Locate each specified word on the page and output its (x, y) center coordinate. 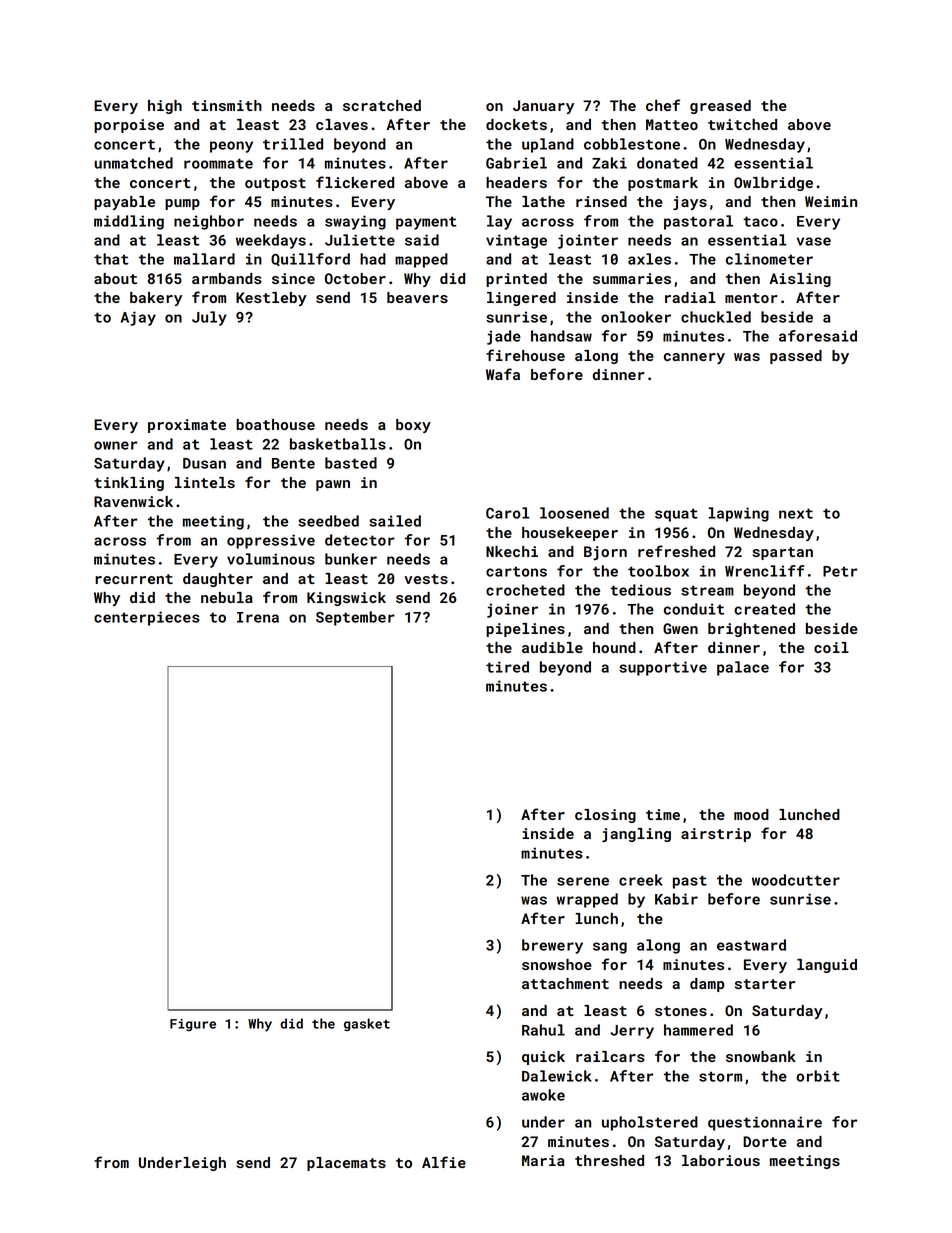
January (543, 107)
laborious (721, 1160)
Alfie (444, 1162)
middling (129, 222)
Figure (193, 1025)
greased (720, 107)
